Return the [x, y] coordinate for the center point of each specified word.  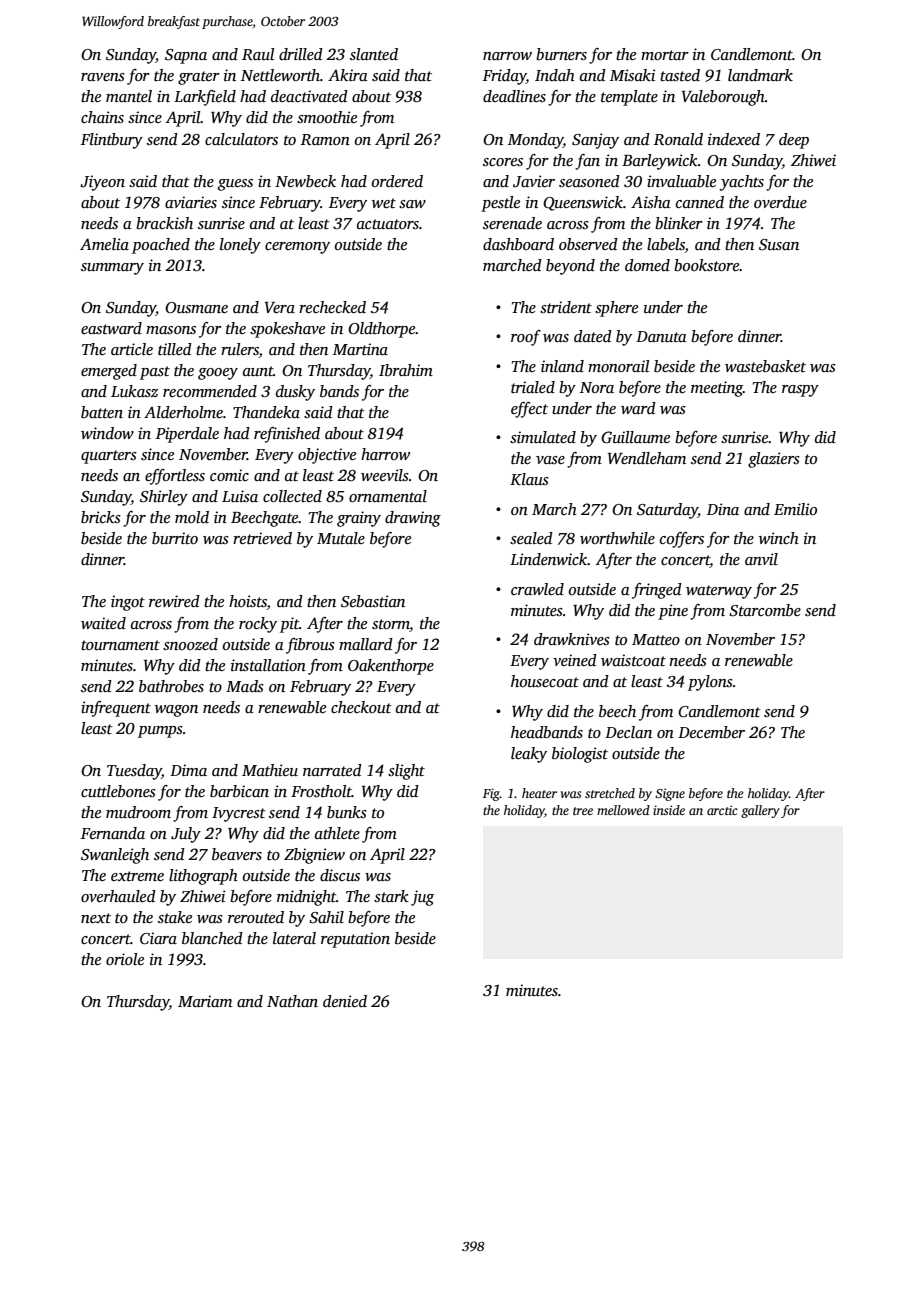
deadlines [514, 96]
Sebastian [373, 601]
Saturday [667, 511]
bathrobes [171, 686]
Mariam [205, 1001]
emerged [109, 372]
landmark [760, 75]
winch [779, 538]
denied [345, 1001]
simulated [543, 437]
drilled [301, 54]
